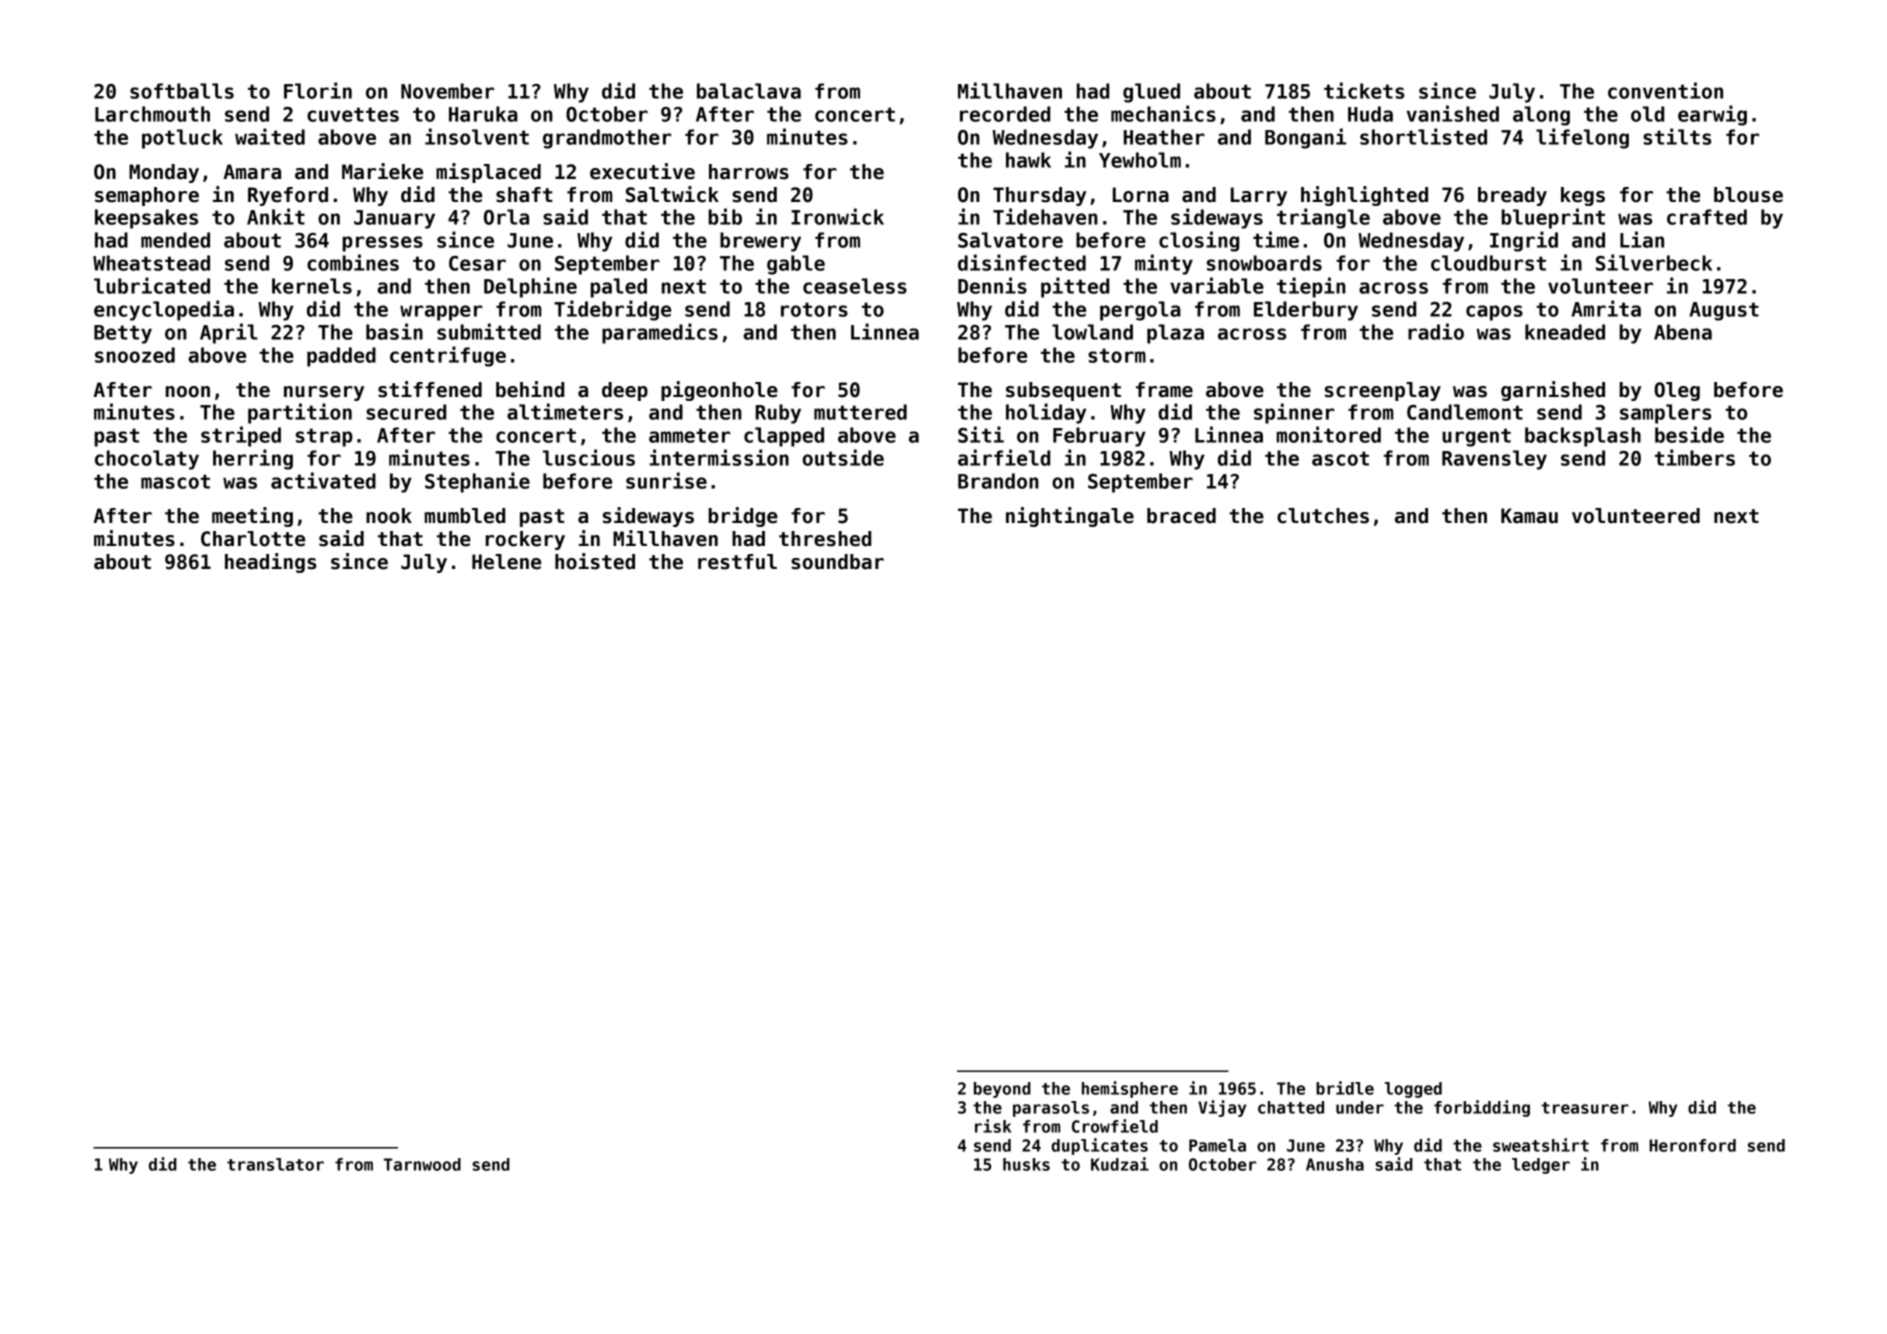  What do you see at coordinates (275, 1164) in the image?
I see `translator` at bounding box center [275, 1164].
